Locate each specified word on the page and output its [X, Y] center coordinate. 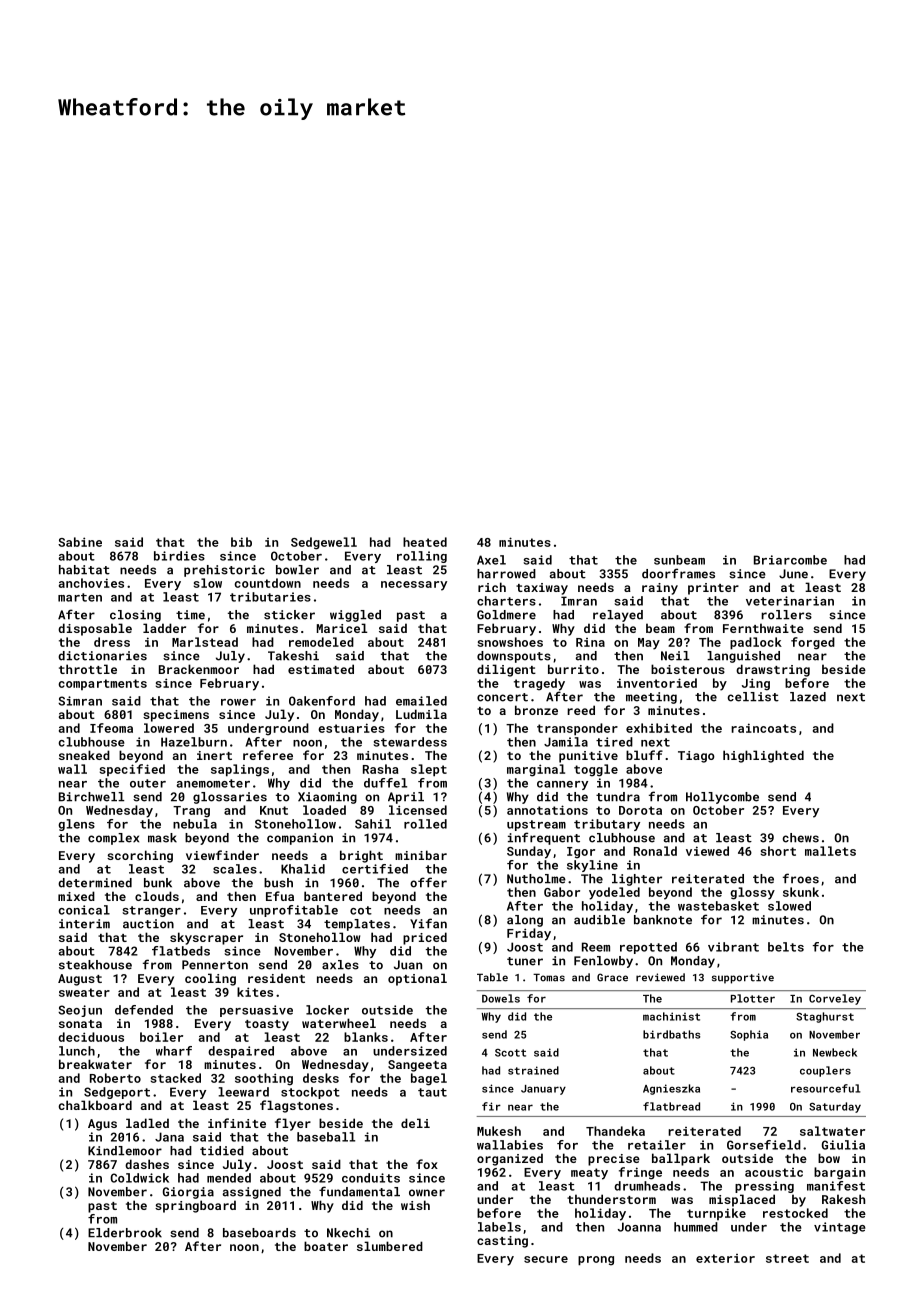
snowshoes [510, 642]
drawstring [773, 670]
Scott [510, 1053]
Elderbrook [125, 1233]
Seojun [80, 1011]
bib [241, 542]
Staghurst [825, 1017]
